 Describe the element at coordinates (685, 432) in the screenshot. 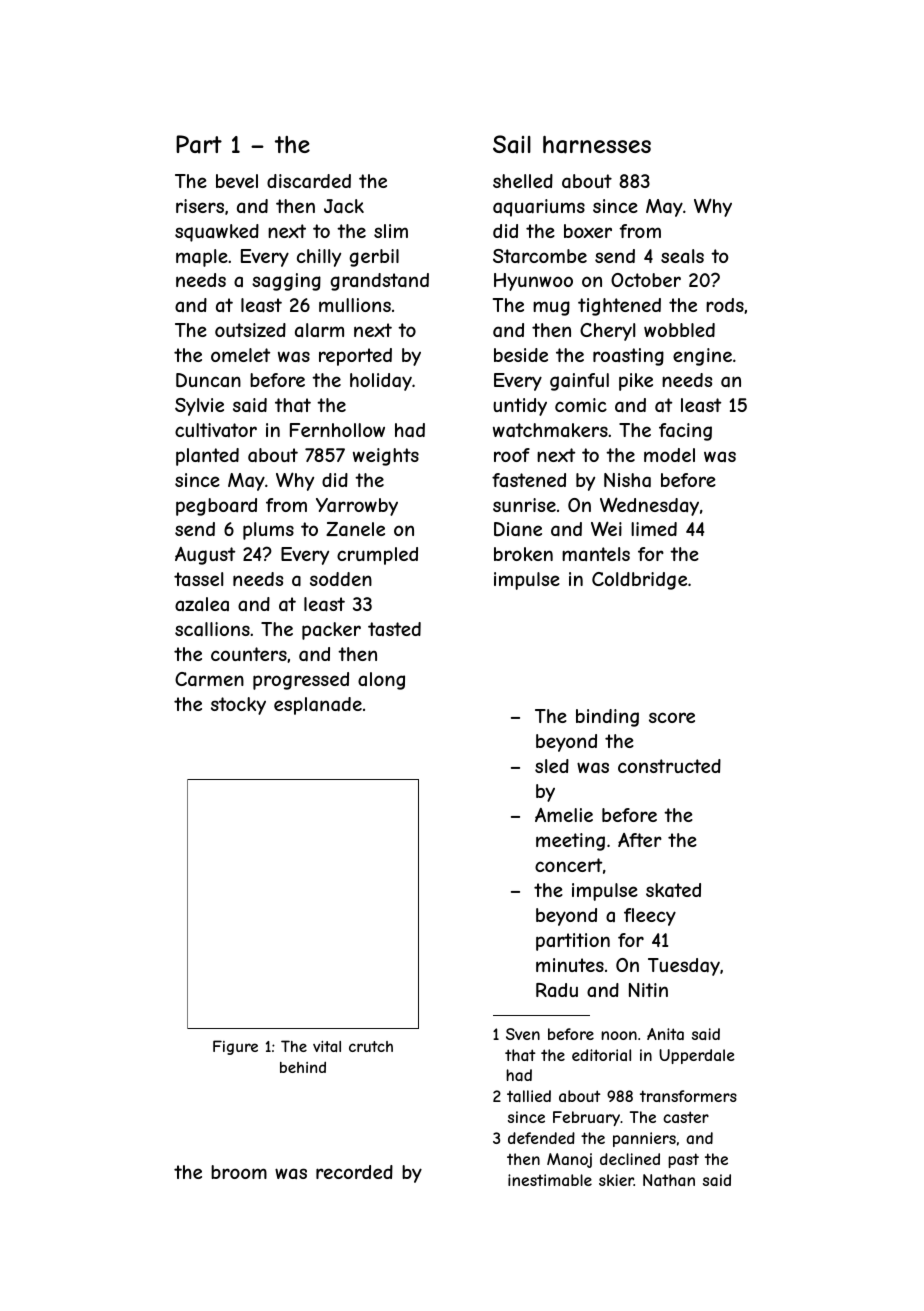

I see `facing` at that location.
